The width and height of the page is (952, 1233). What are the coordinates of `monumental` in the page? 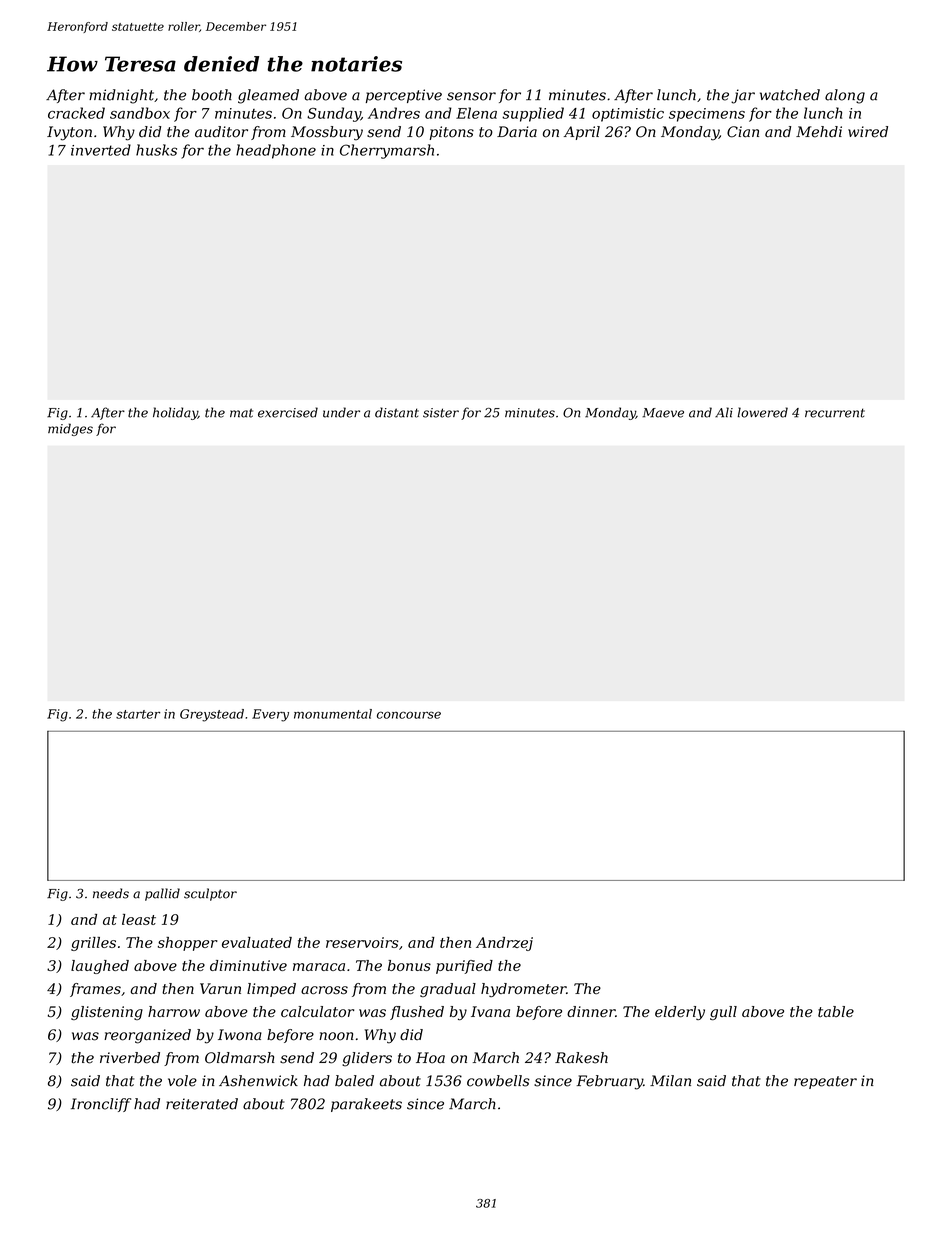 It's located at (333, 714).
